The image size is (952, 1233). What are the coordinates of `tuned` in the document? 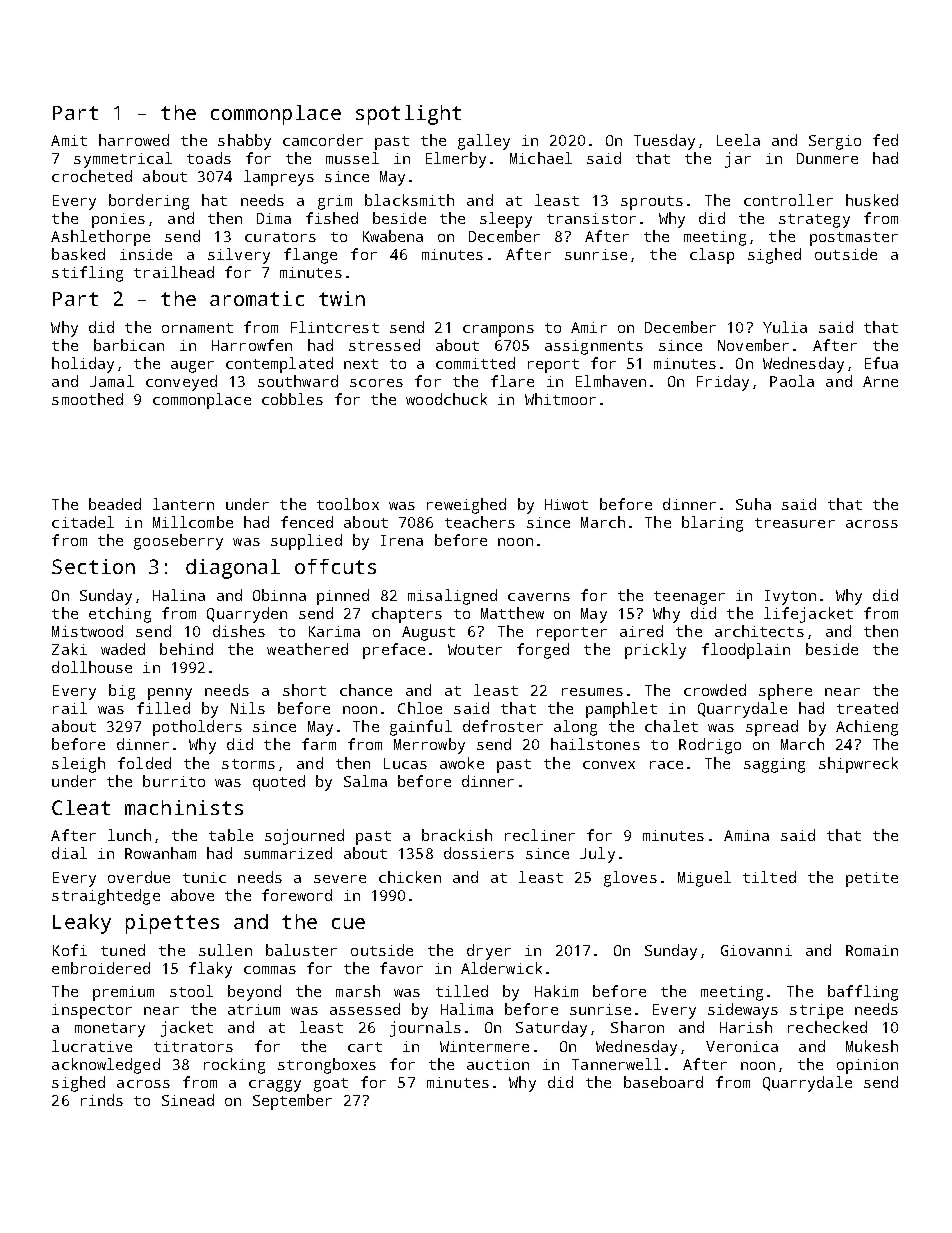 It's located at (123, 950).
